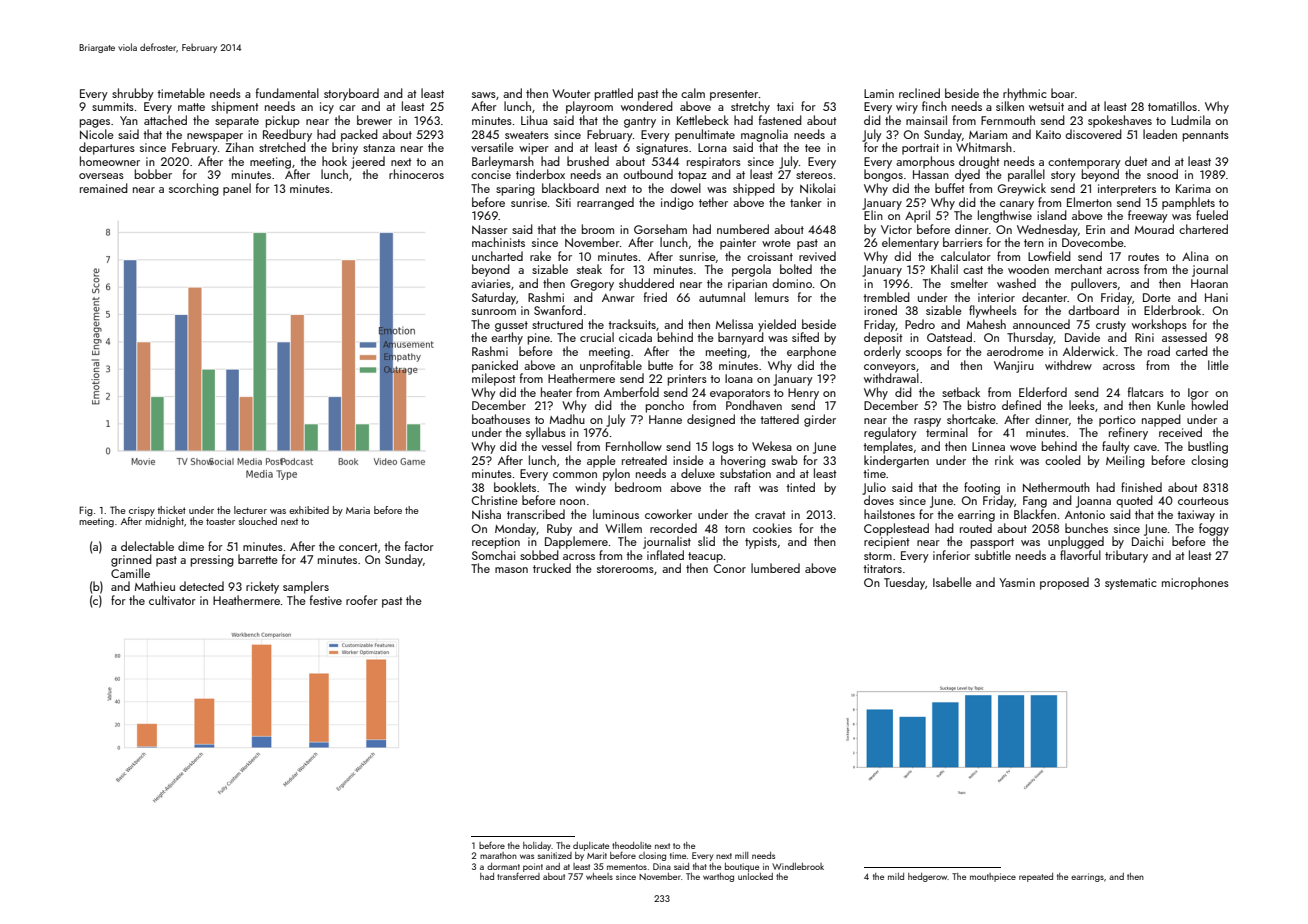 This screenshot has width=1308, height=924. What do you see at coordinates (527, 135) in the screenshot?
I see `sweaters` at bounding box center [527, 135].
